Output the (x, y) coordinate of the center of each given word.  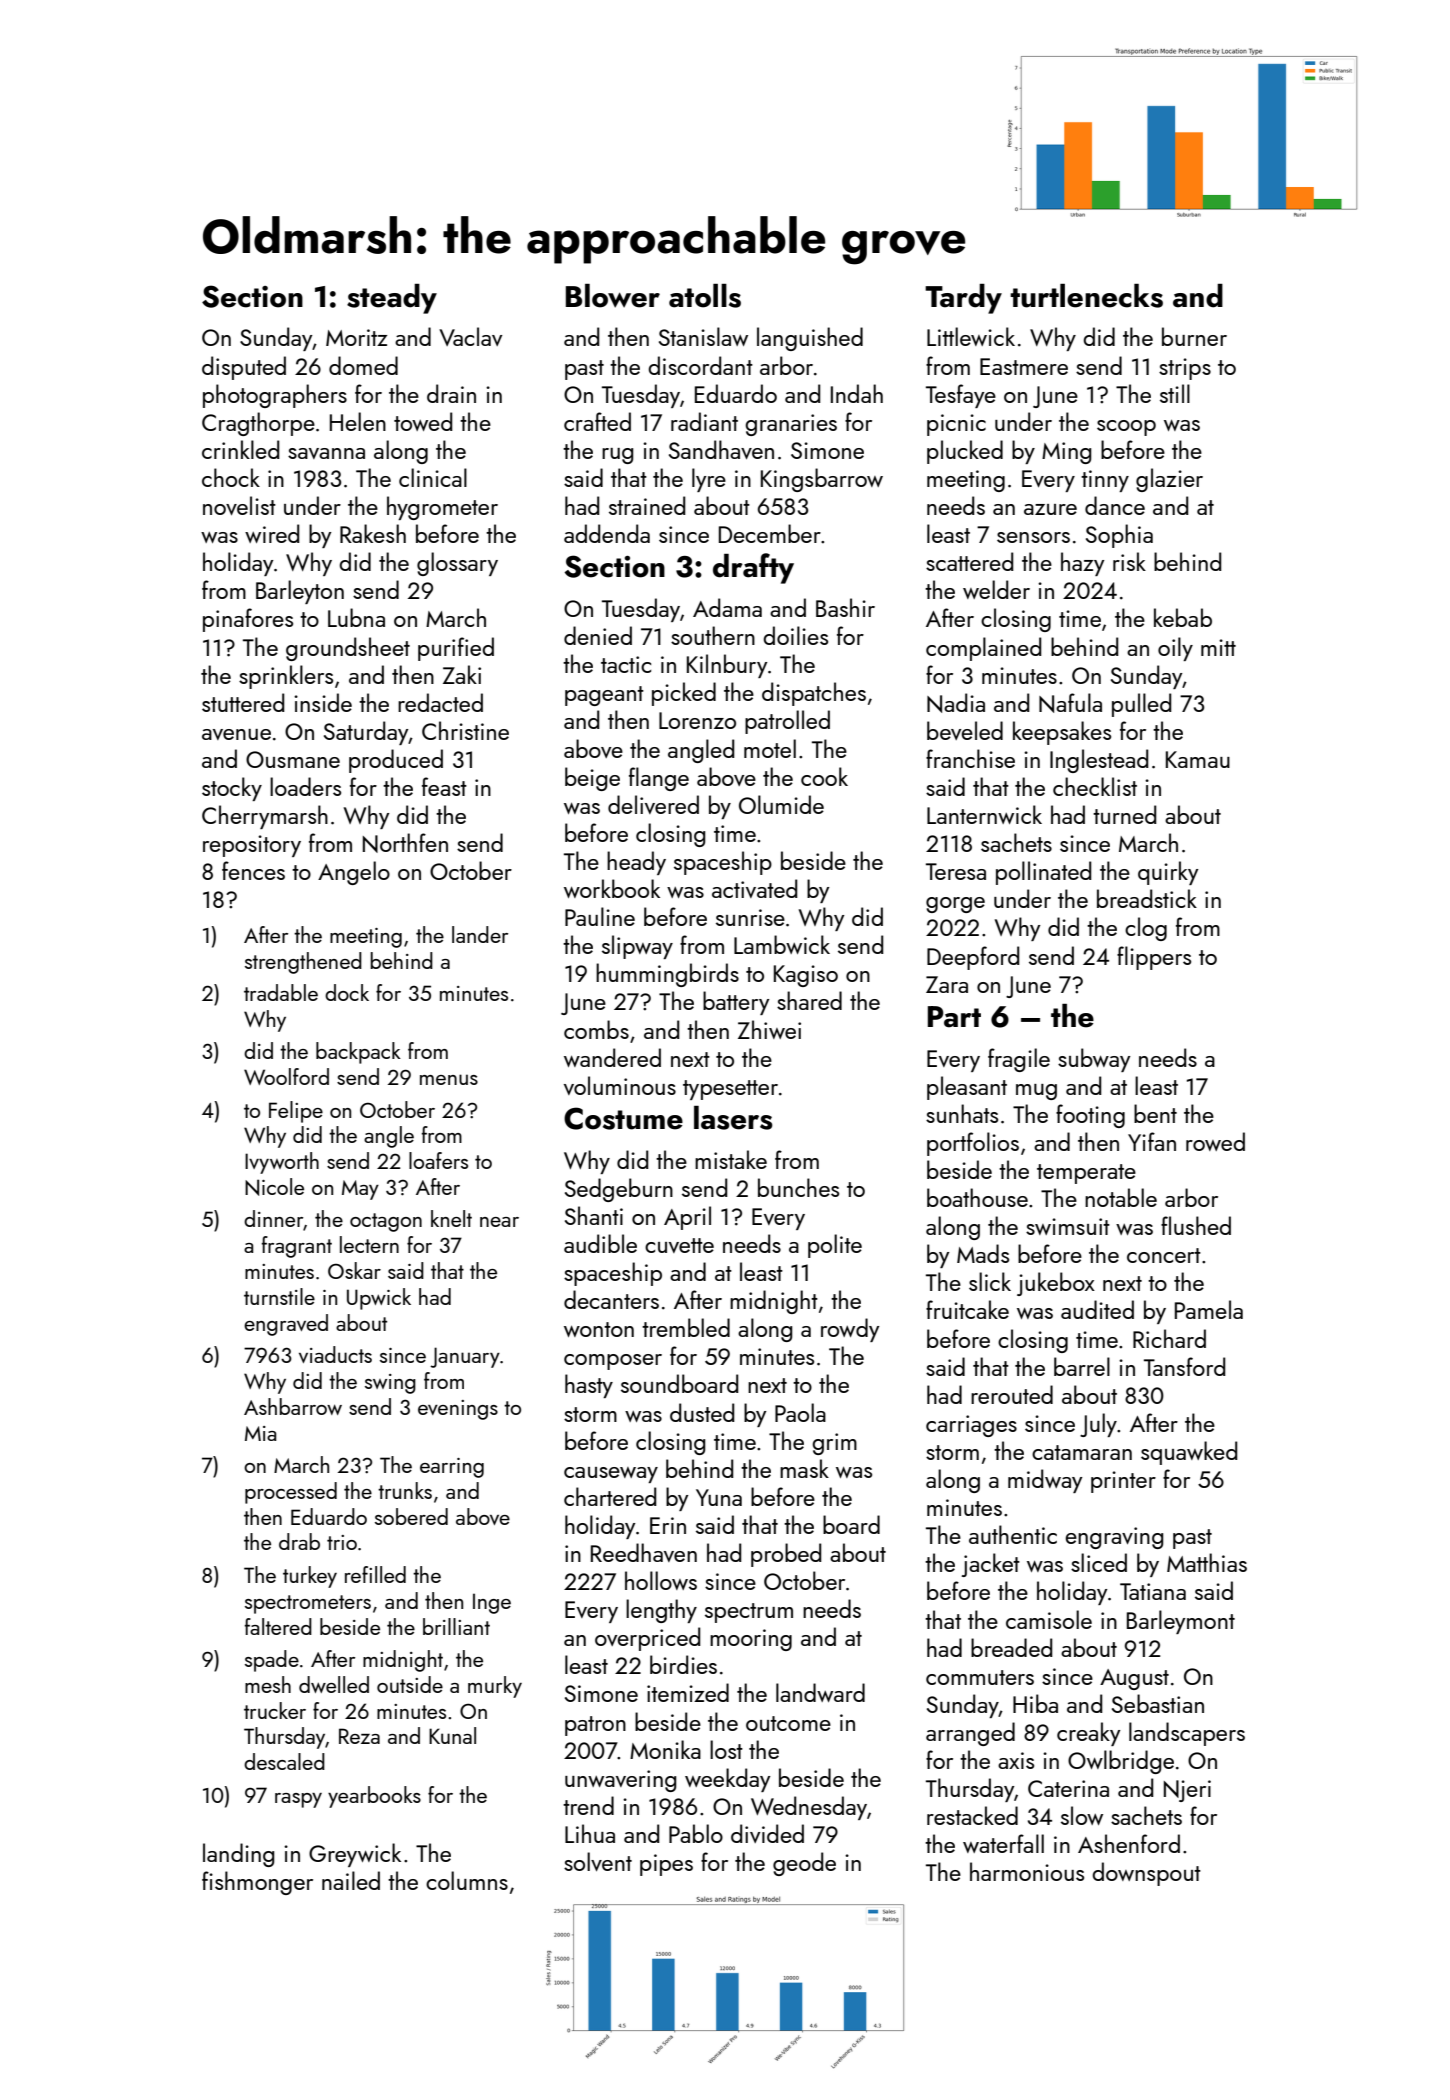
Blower (613, 296)
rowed (1215, 1141)
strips (1185, 369)
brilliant (456, 1626)
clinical (433, 477)
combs (596, 1029)
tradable (281, 992)
